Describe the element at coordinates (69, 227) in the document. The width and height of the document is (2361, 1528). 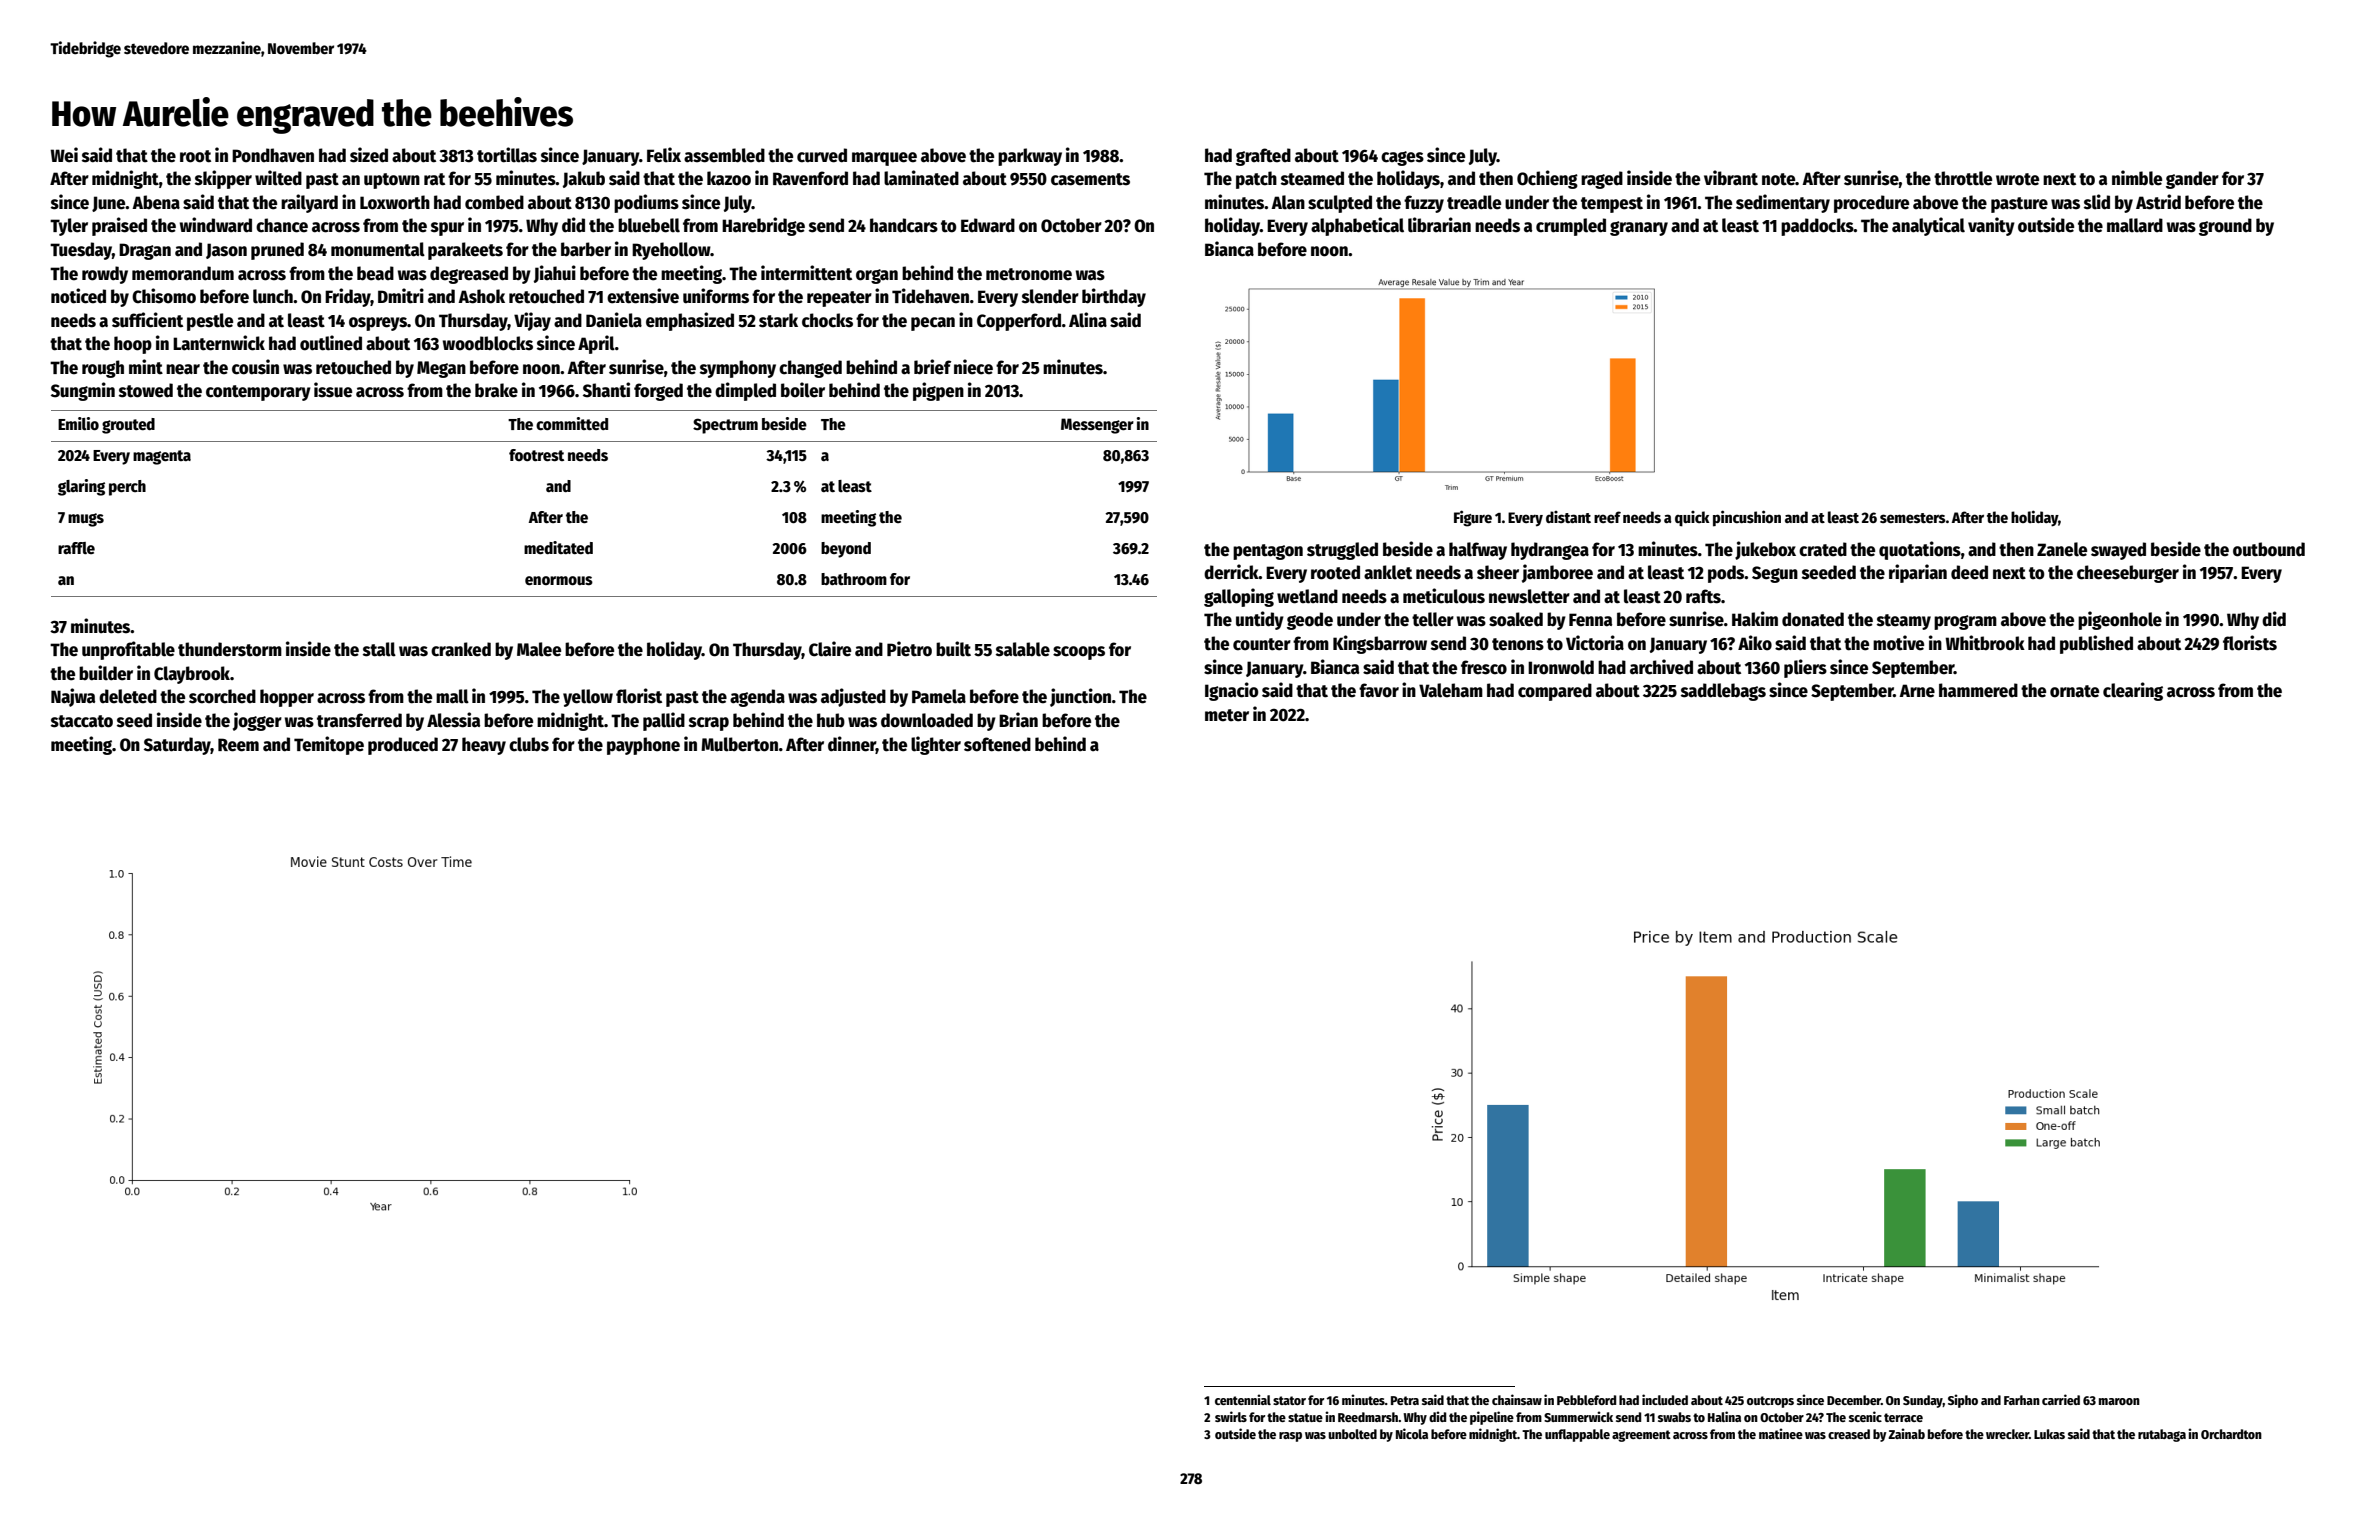
I see `Tyler` at that location.
